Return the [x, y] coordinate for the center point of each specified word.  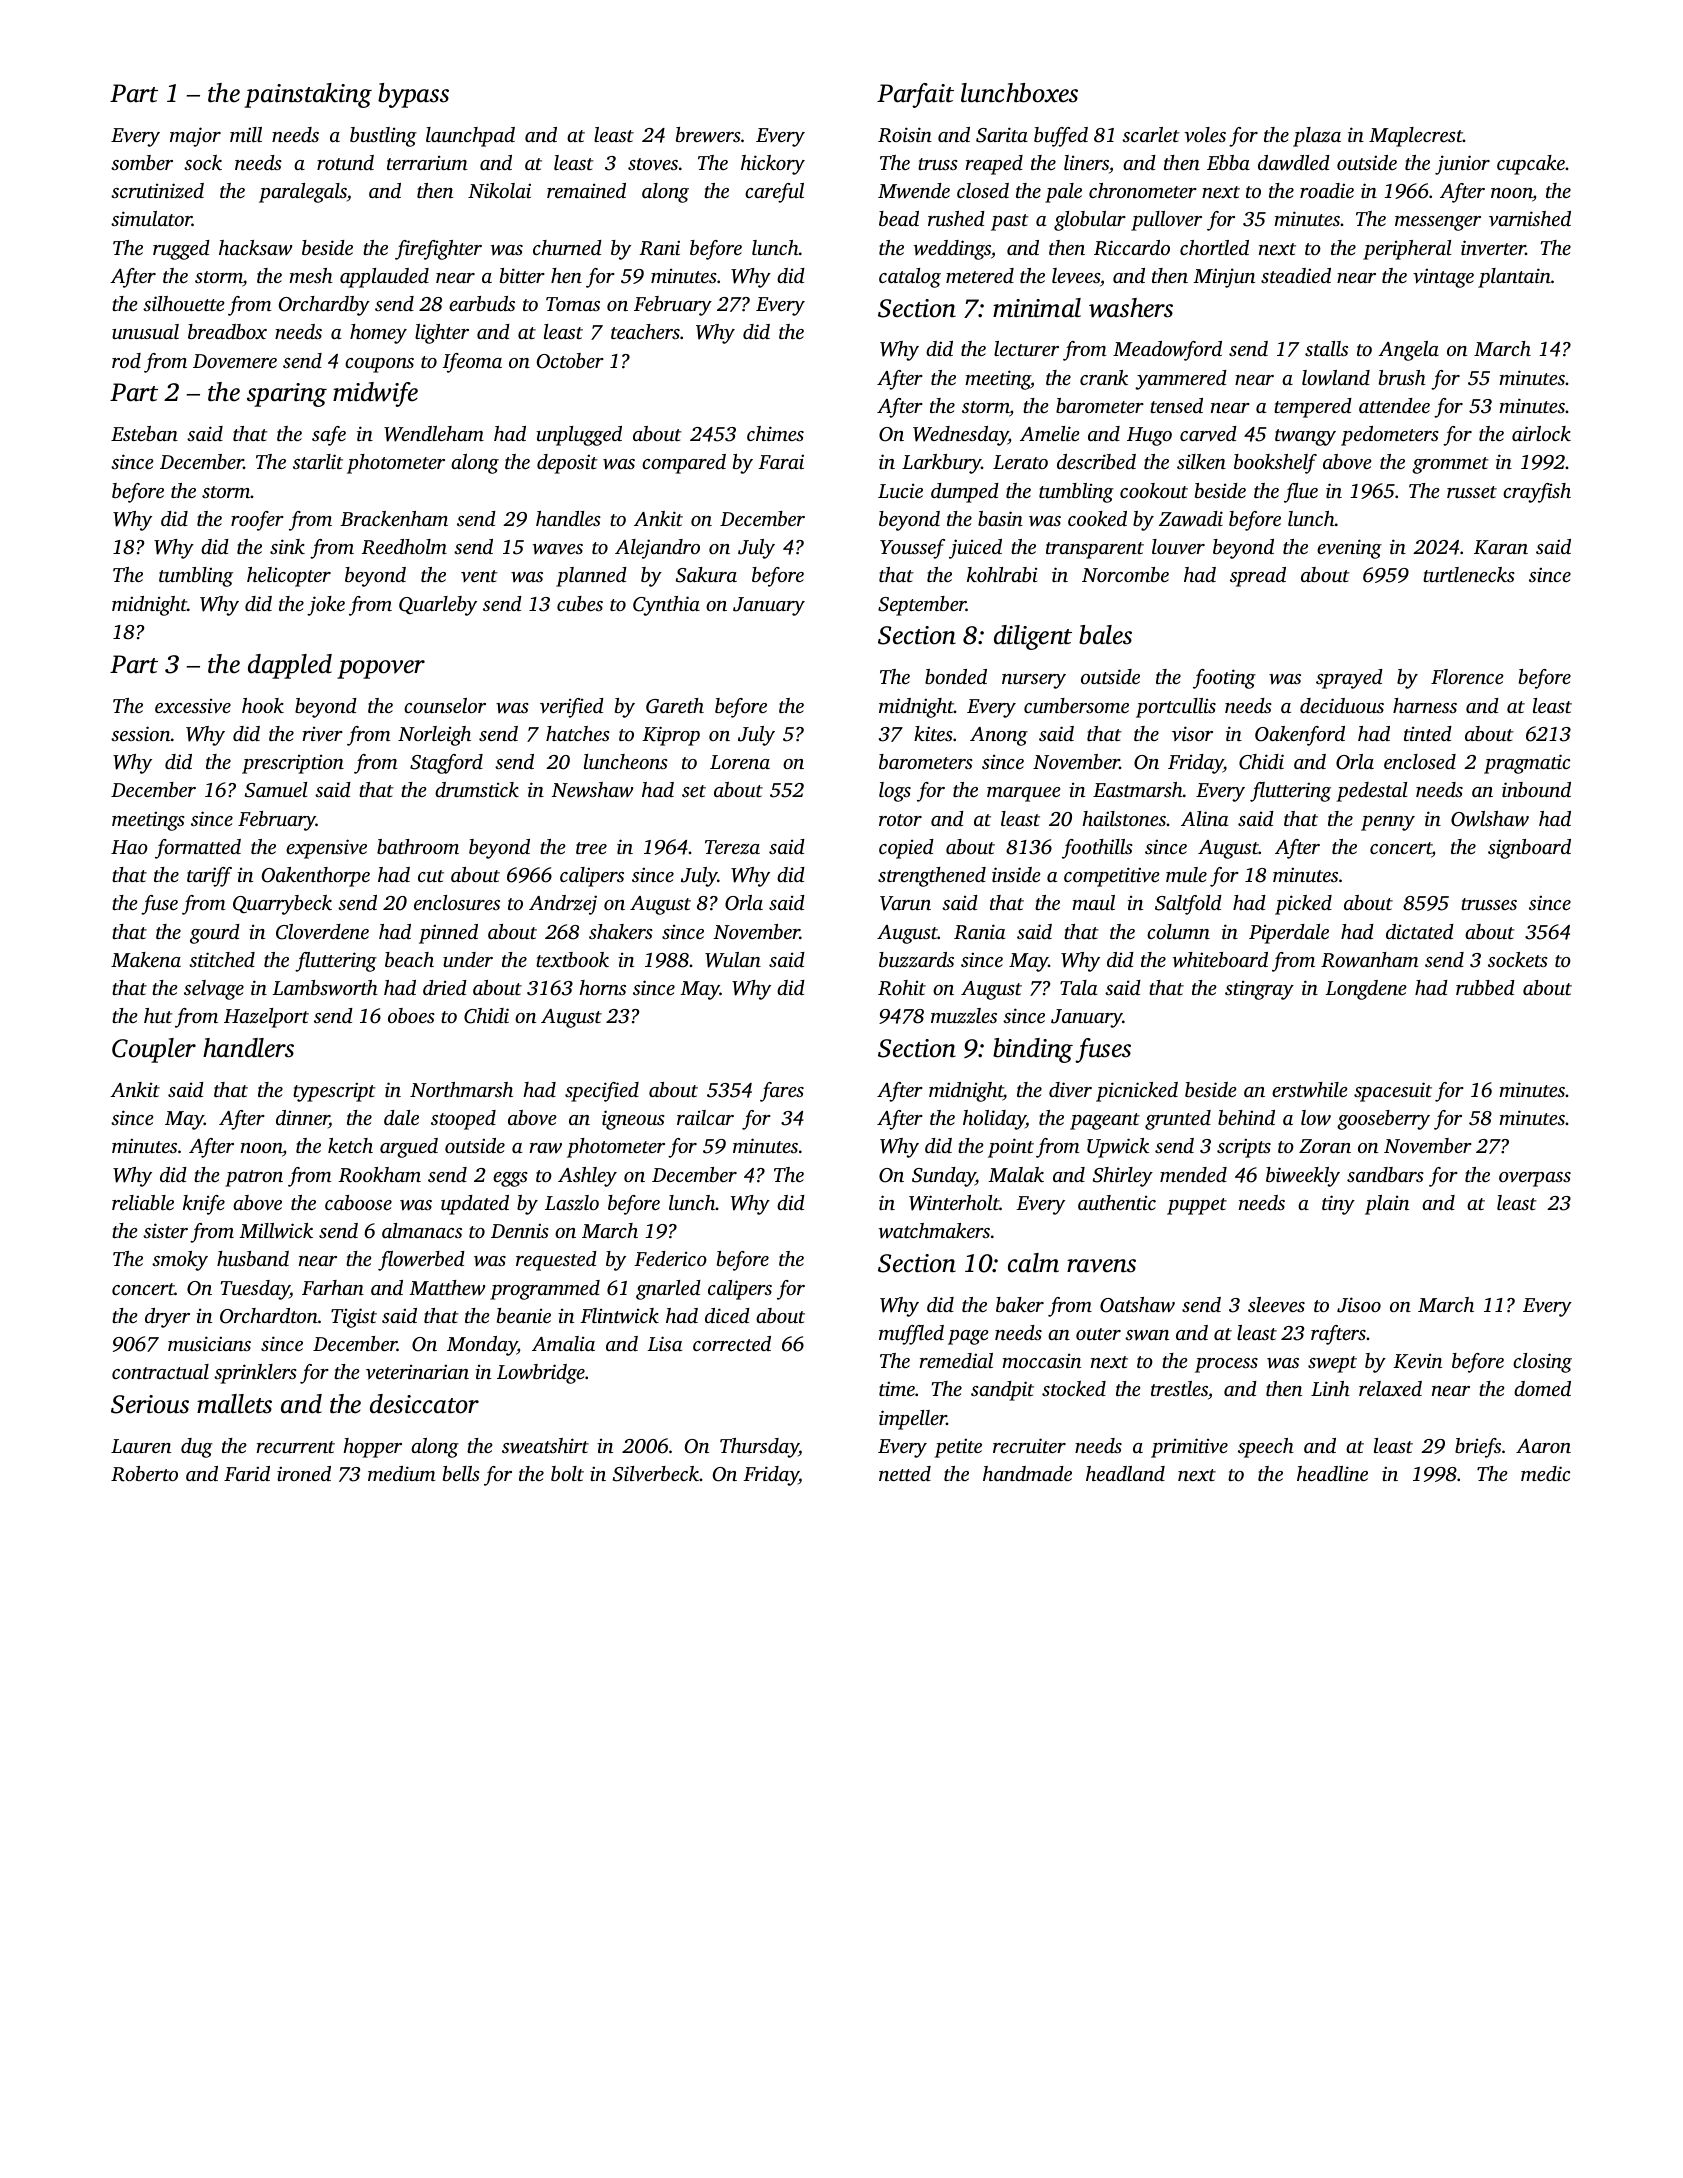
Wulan [733, 960]
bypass [413, 95]
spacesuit [1393, 1092]
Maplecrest [1416, 137]
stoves [653, 164]
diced [727, 1315]
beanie [524, 1315]
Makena [146, 959]
